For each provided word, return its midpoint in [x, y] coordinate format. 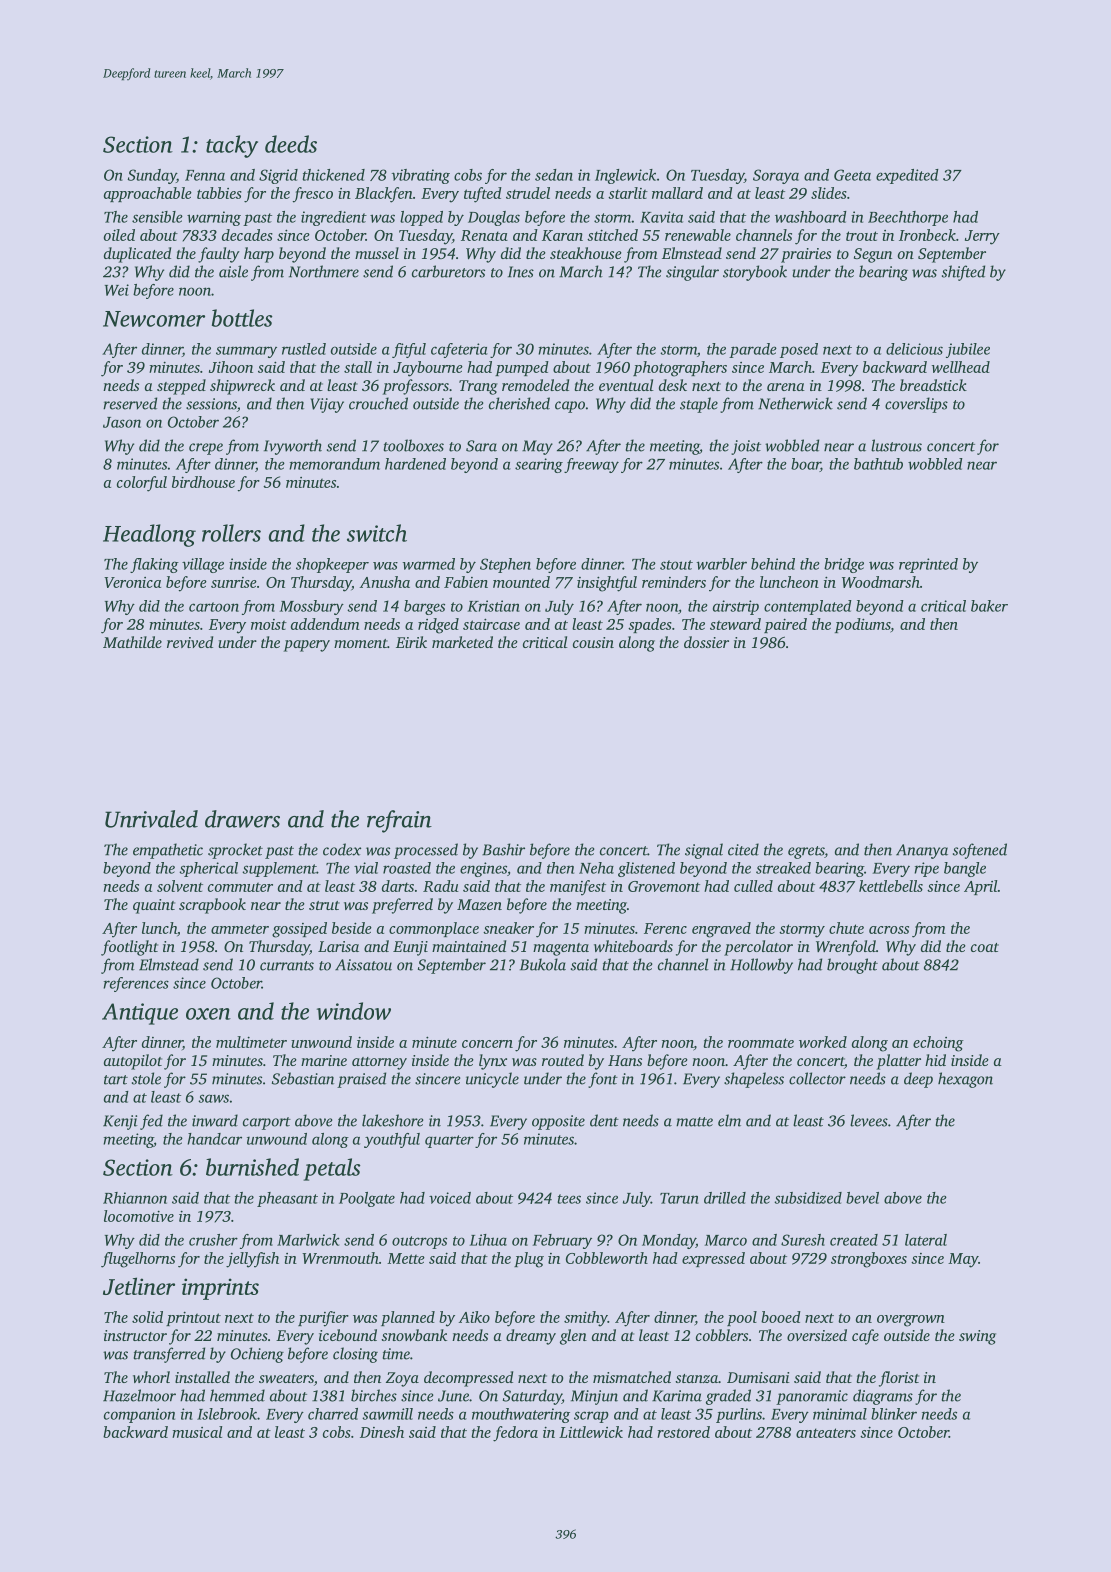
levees [869, 1120]
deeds [291, 144]
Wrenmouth [340, 1258]
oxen [208, 1014]
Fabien [466, 582]
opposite [558, 1122]
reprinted [928, 565]
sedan [554, 175]
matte [694, 1122]
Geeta [852, 175]
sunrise [234, 582]
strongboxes [869, 1260]
